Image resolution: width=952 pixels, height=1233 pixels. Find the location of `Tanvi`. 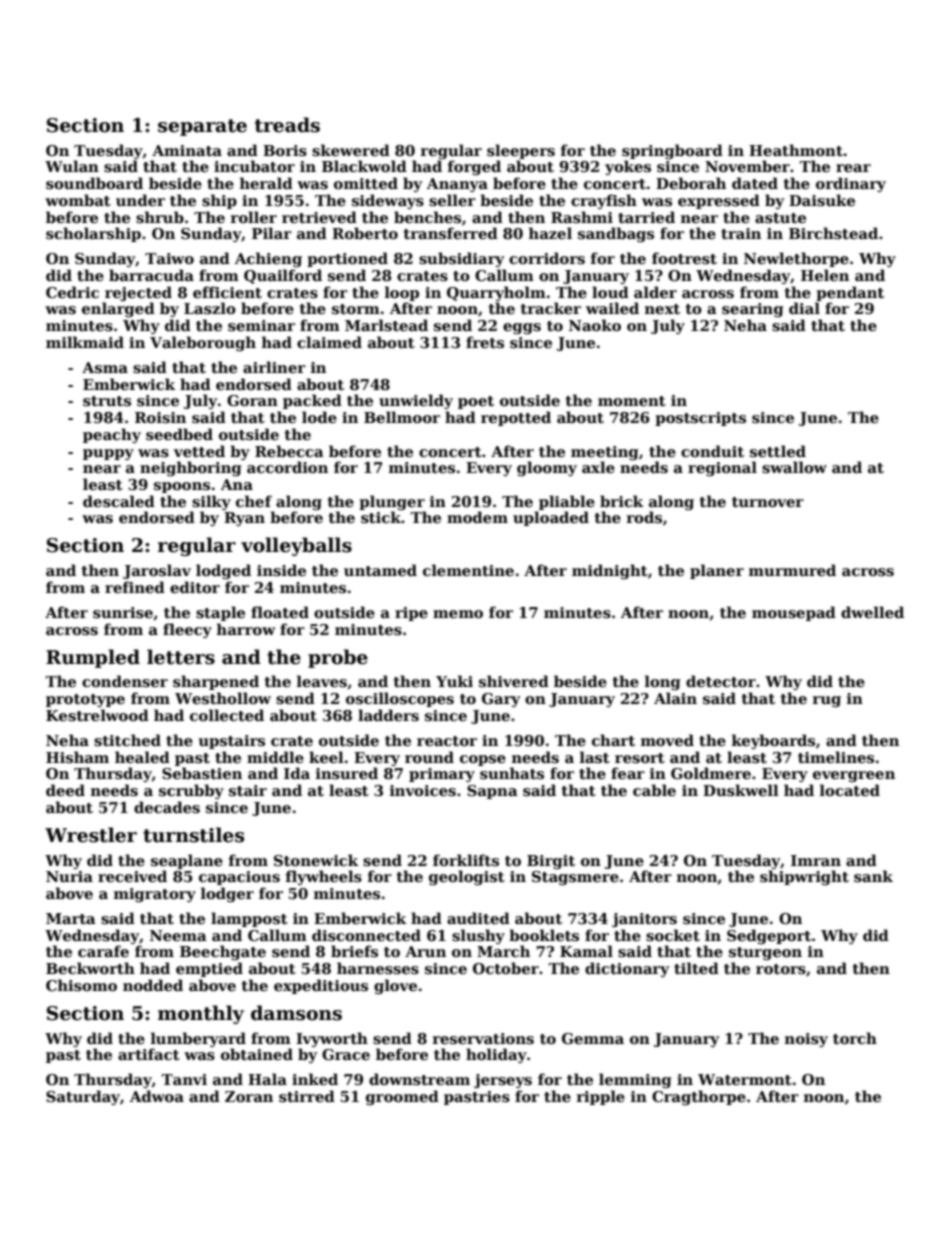

Tanvi is located at coordinates (184, 1079).
